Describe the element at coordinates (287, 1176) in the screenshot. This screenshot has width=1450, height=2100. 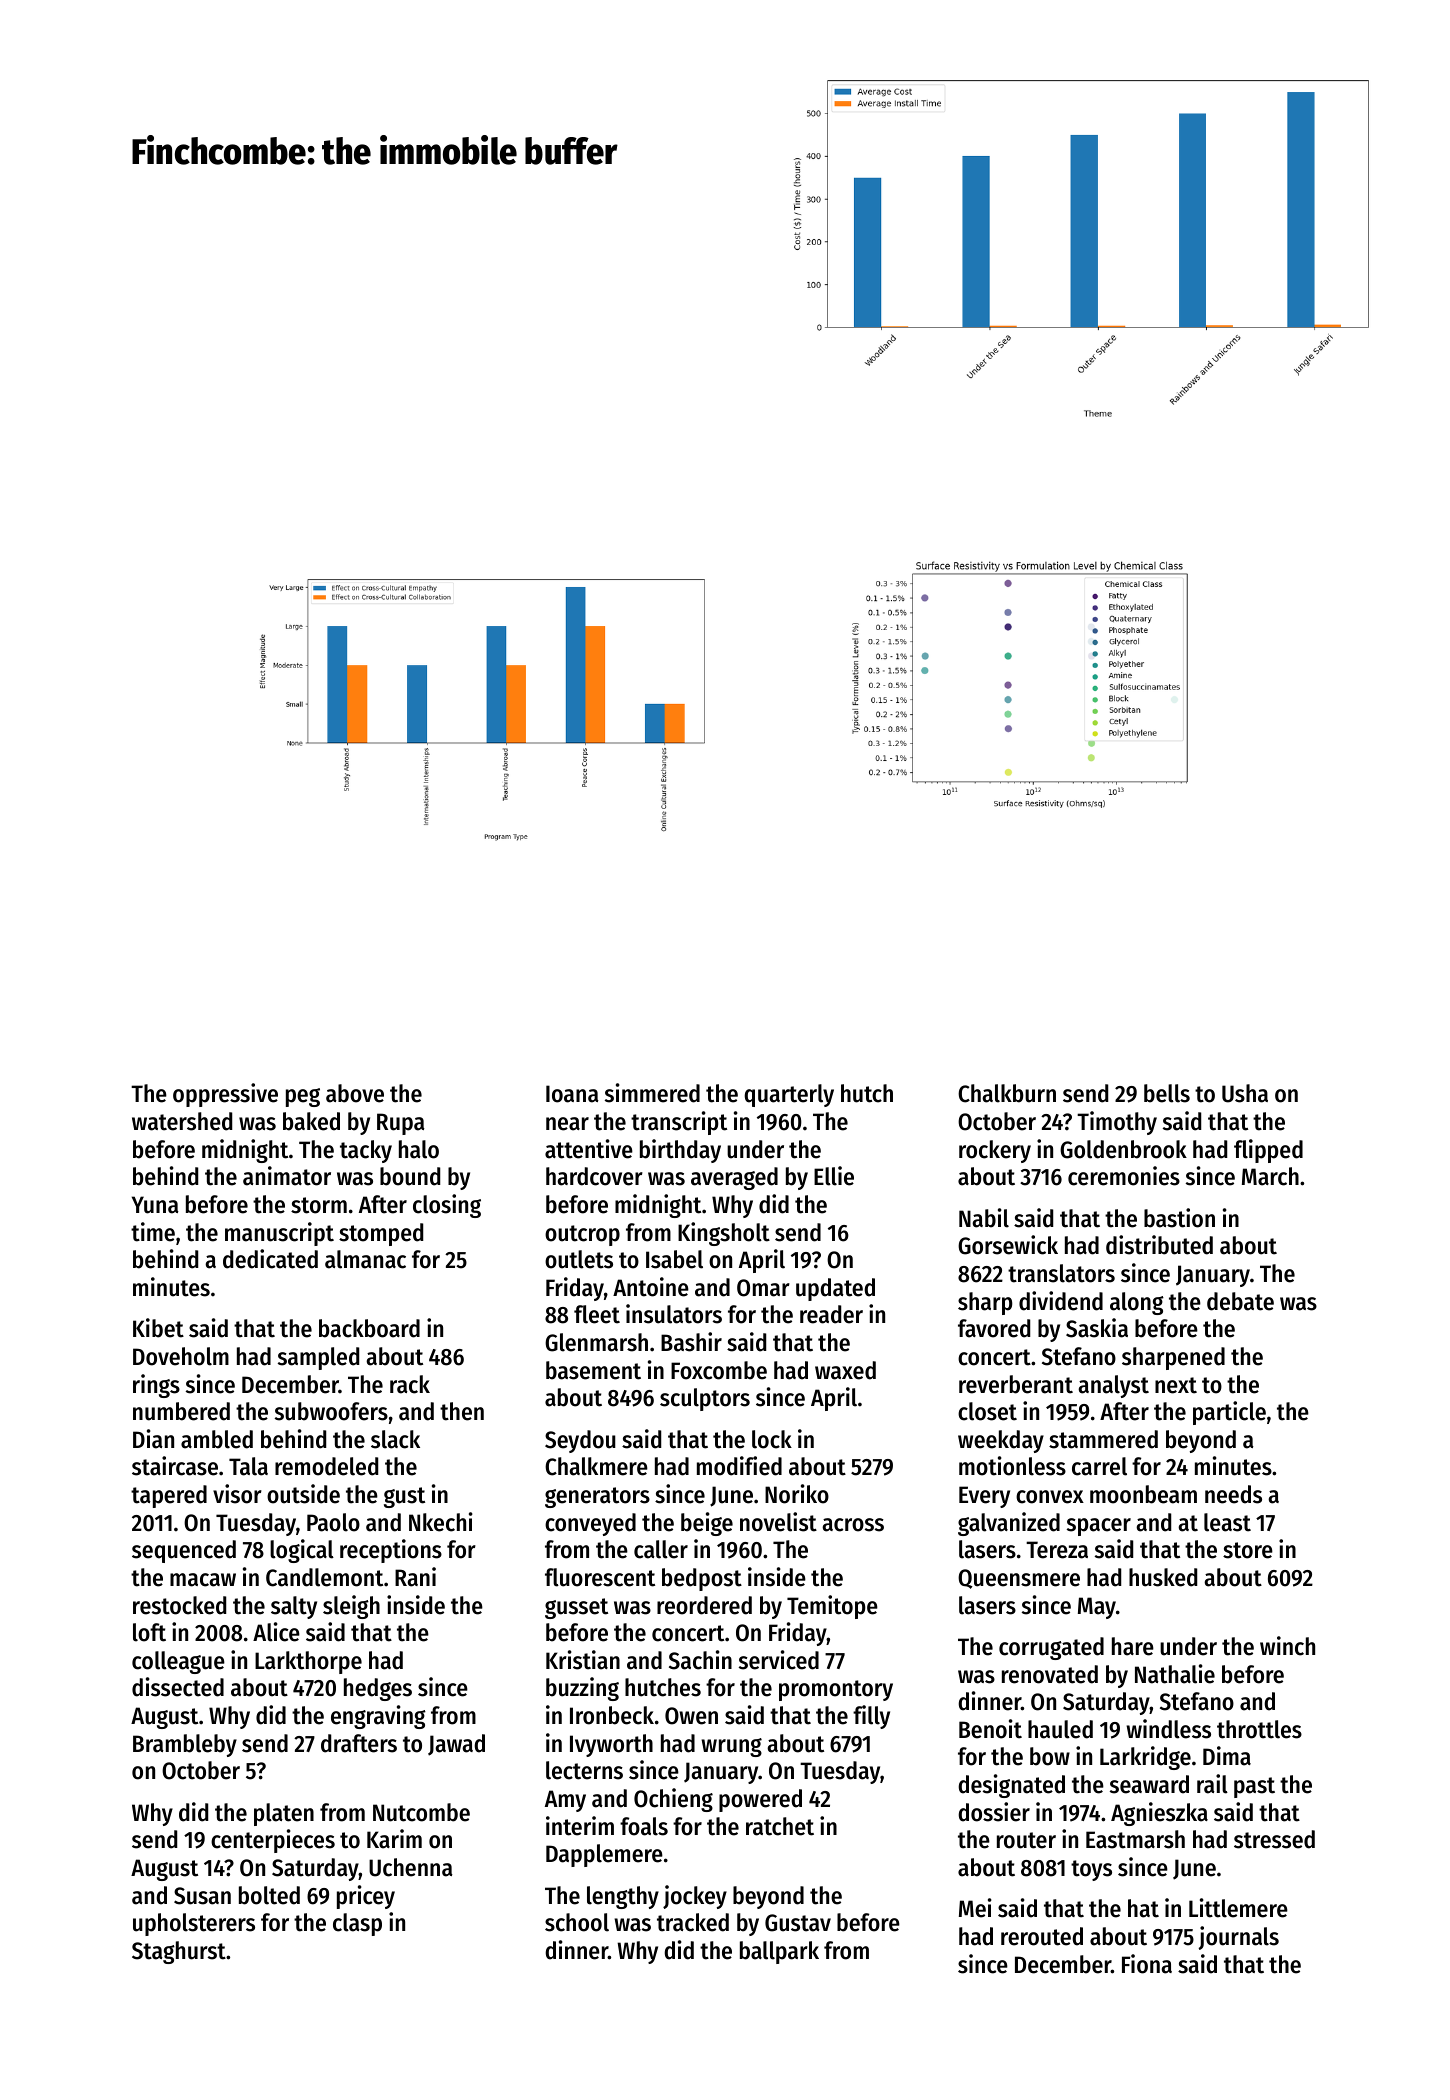
I see `animator` at that location.
